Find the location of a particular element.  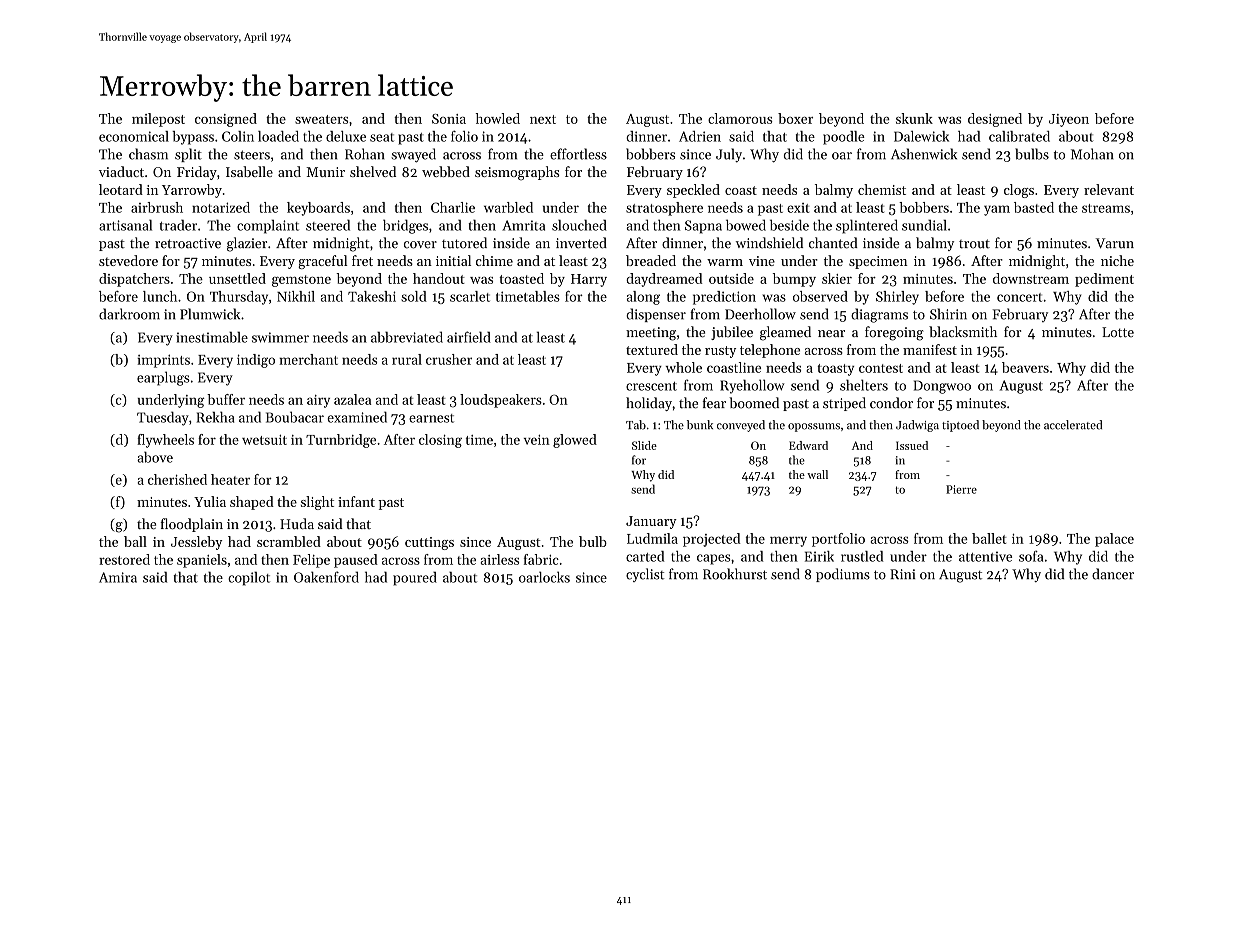

Jadwiga is located at coordinates (917, 426).
